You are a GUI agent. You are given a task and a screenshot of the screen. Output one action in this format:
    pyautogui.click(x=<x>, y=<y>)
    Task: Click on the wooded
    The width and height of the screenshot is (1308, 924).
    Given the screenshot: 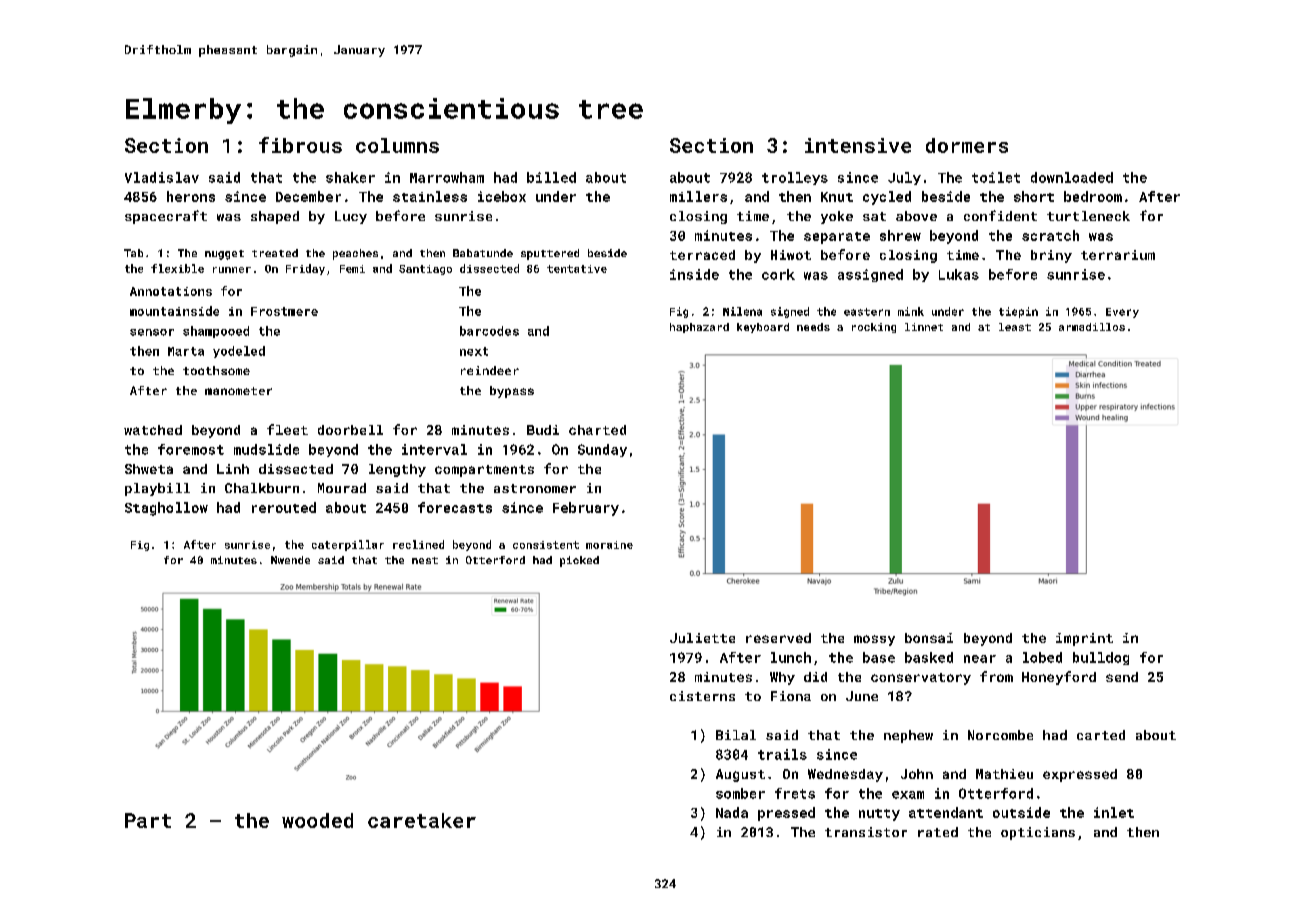 What is the action you would take?
    pyautogui.click(x=317, y=820)
